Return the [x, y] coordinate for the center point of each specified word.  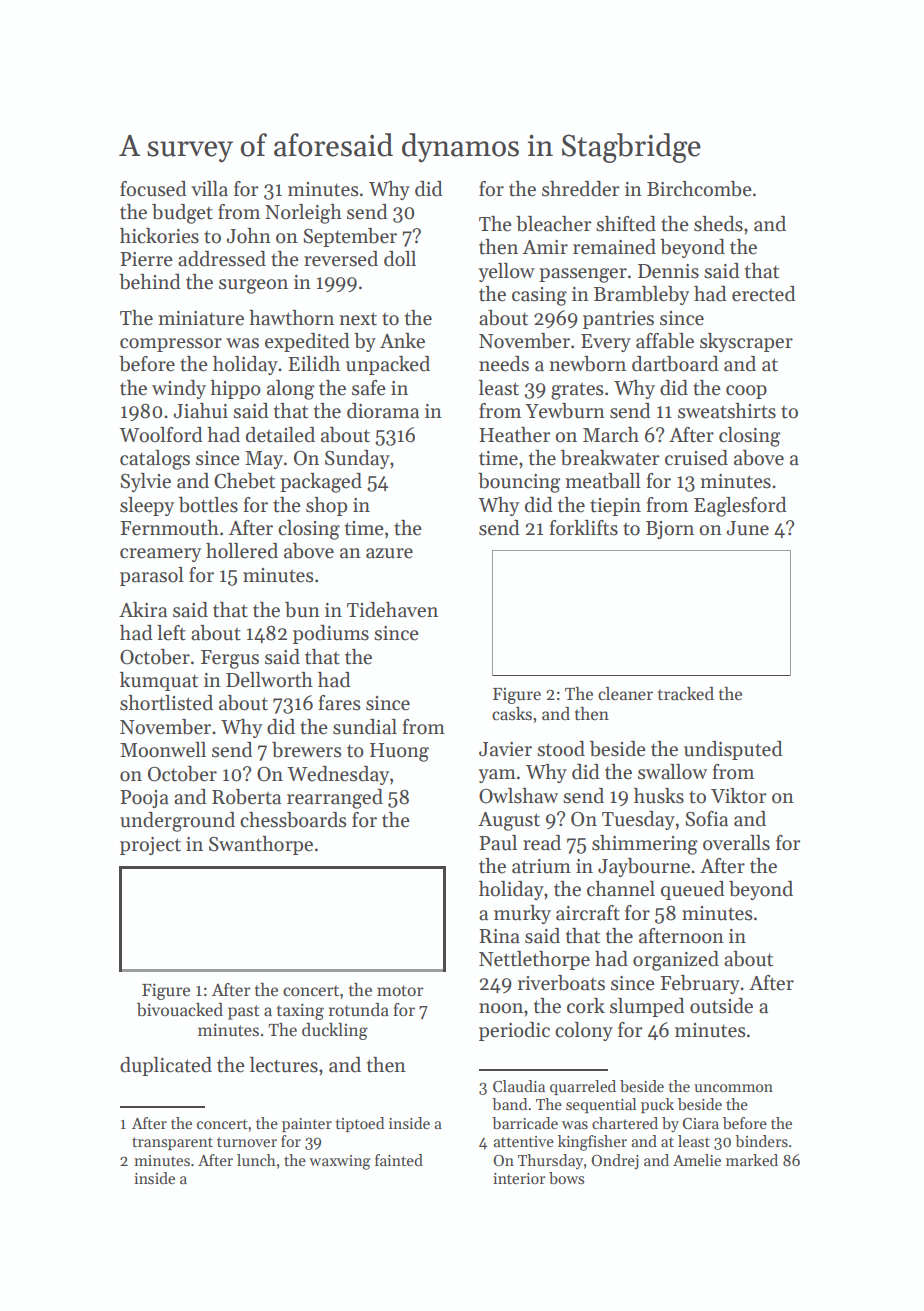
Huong [399, 752]
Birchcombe [699, 189]
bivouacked [180, 1010]
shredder [581, 189]
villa [209, 189]
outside [721, 1006]
